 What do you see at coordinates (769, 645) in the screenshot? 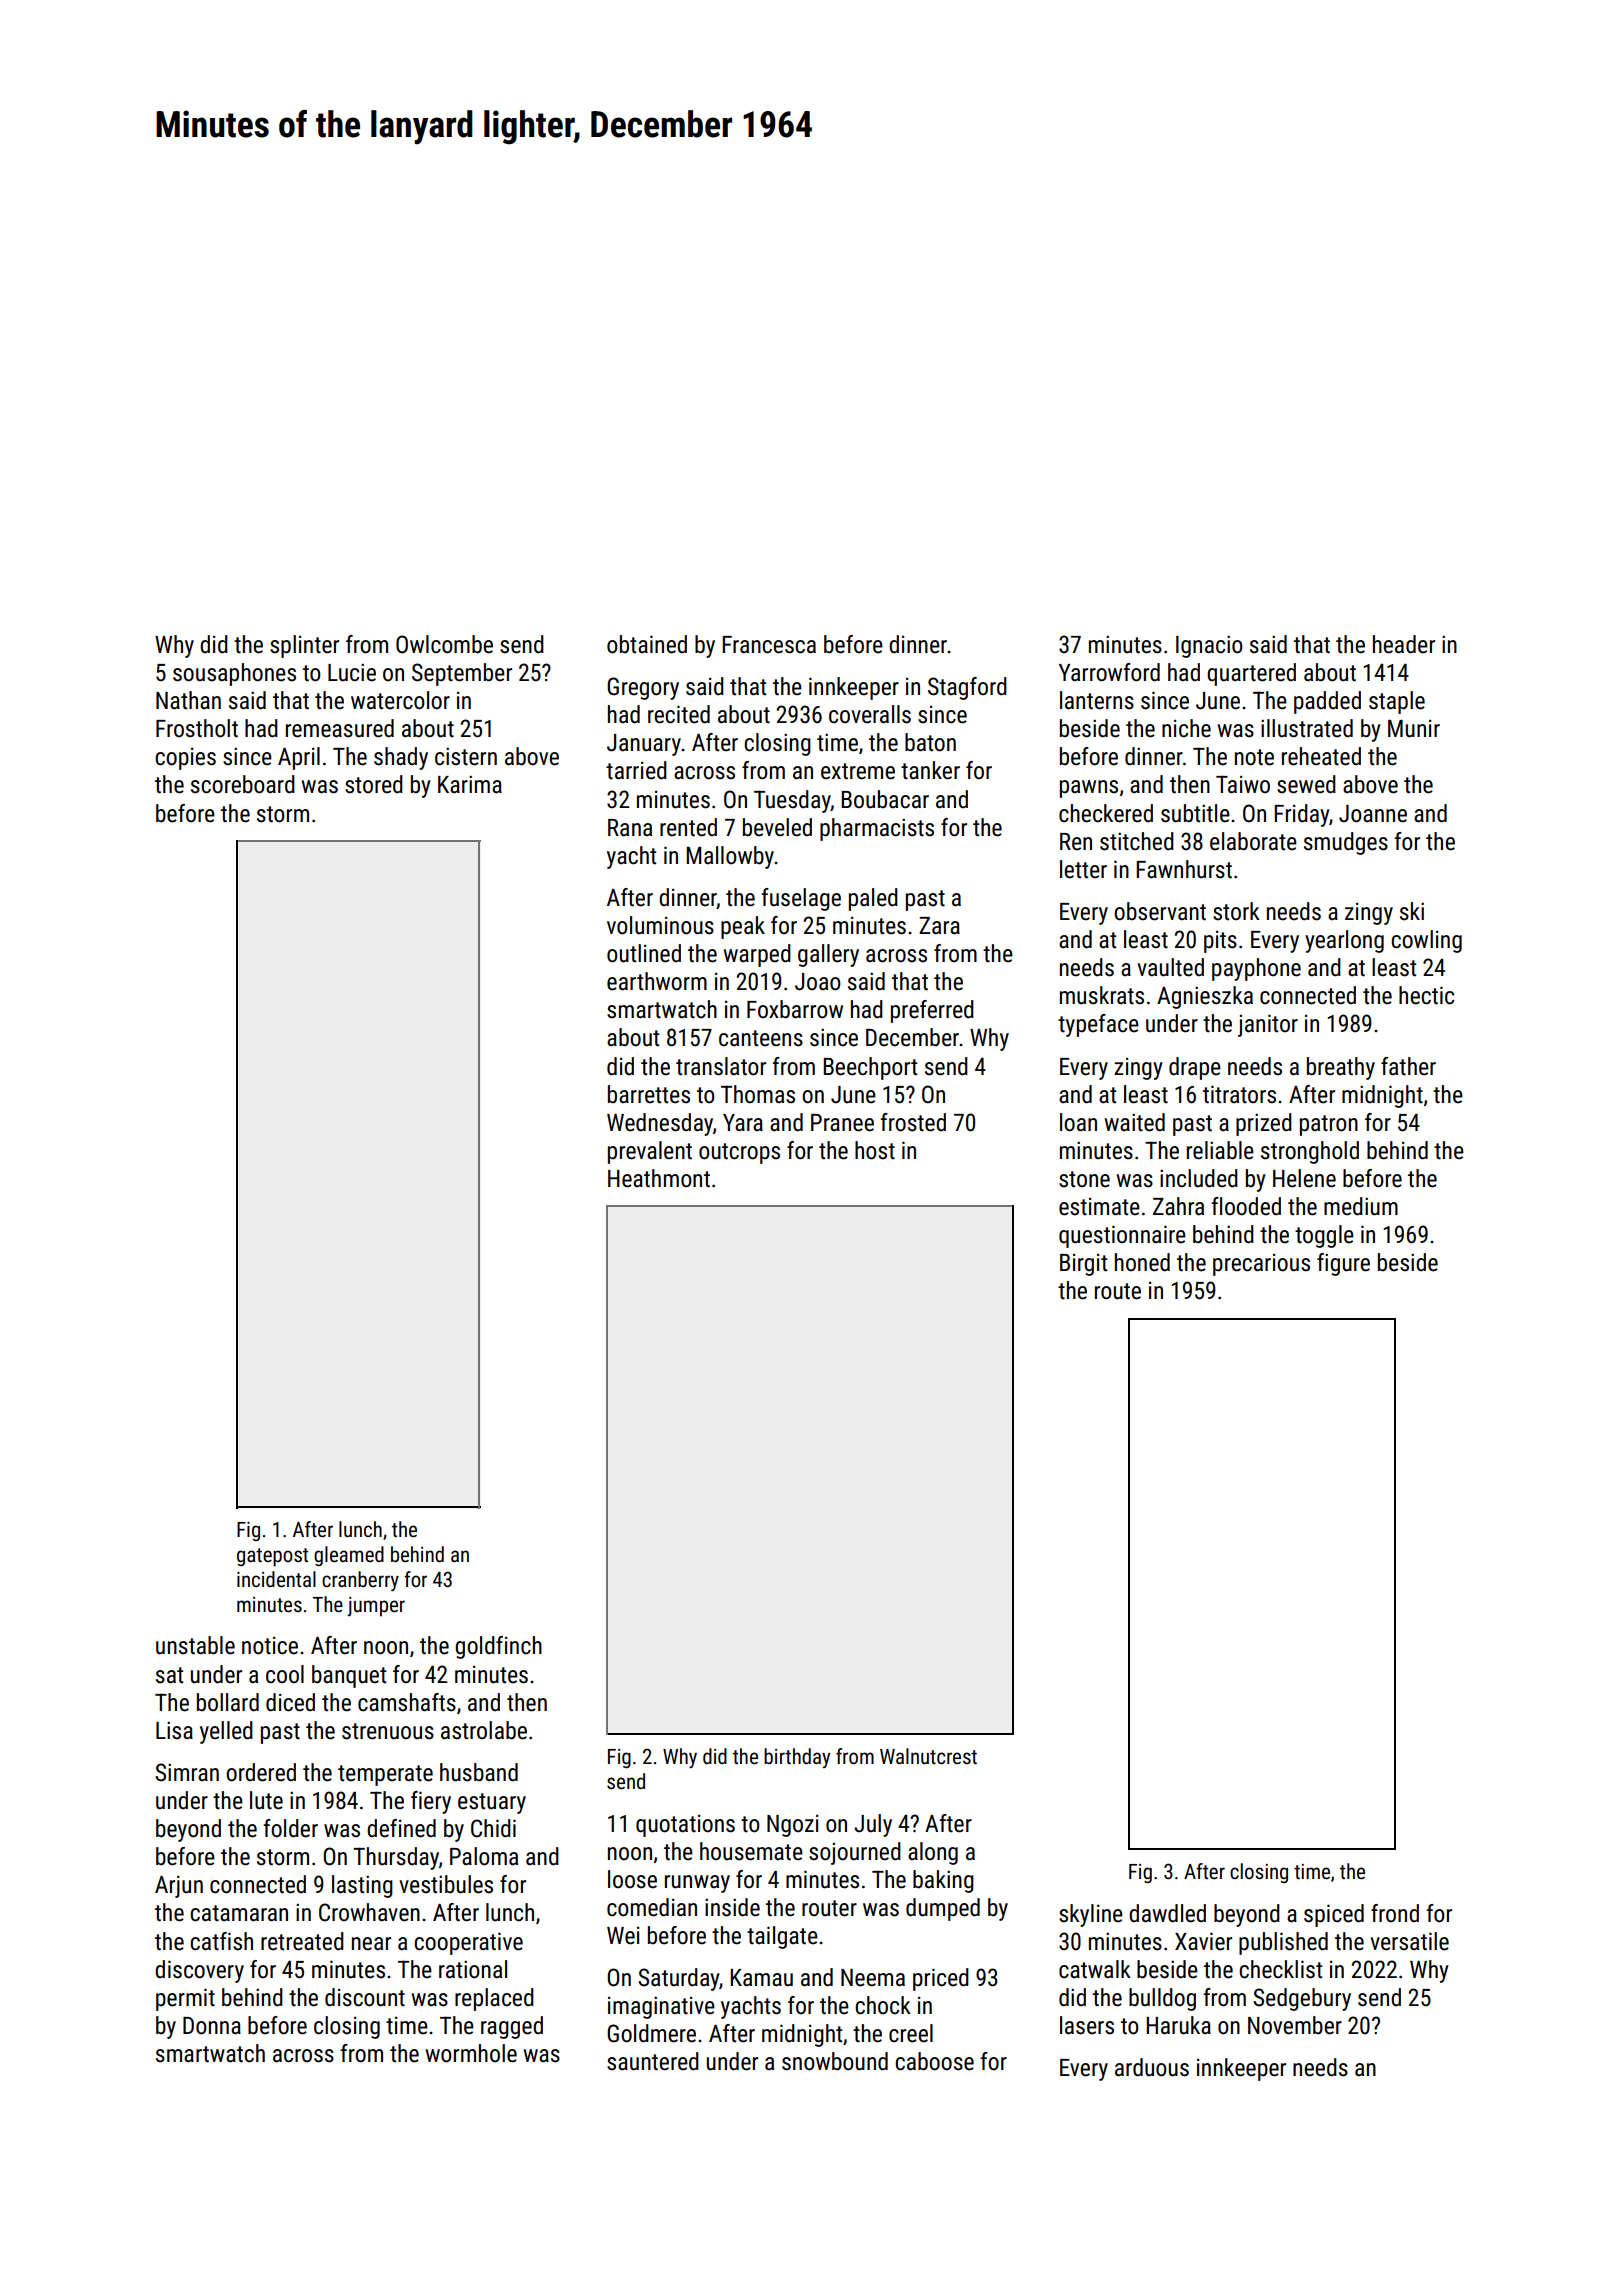
I see `Francesca` at bounding box center [769, 645].
